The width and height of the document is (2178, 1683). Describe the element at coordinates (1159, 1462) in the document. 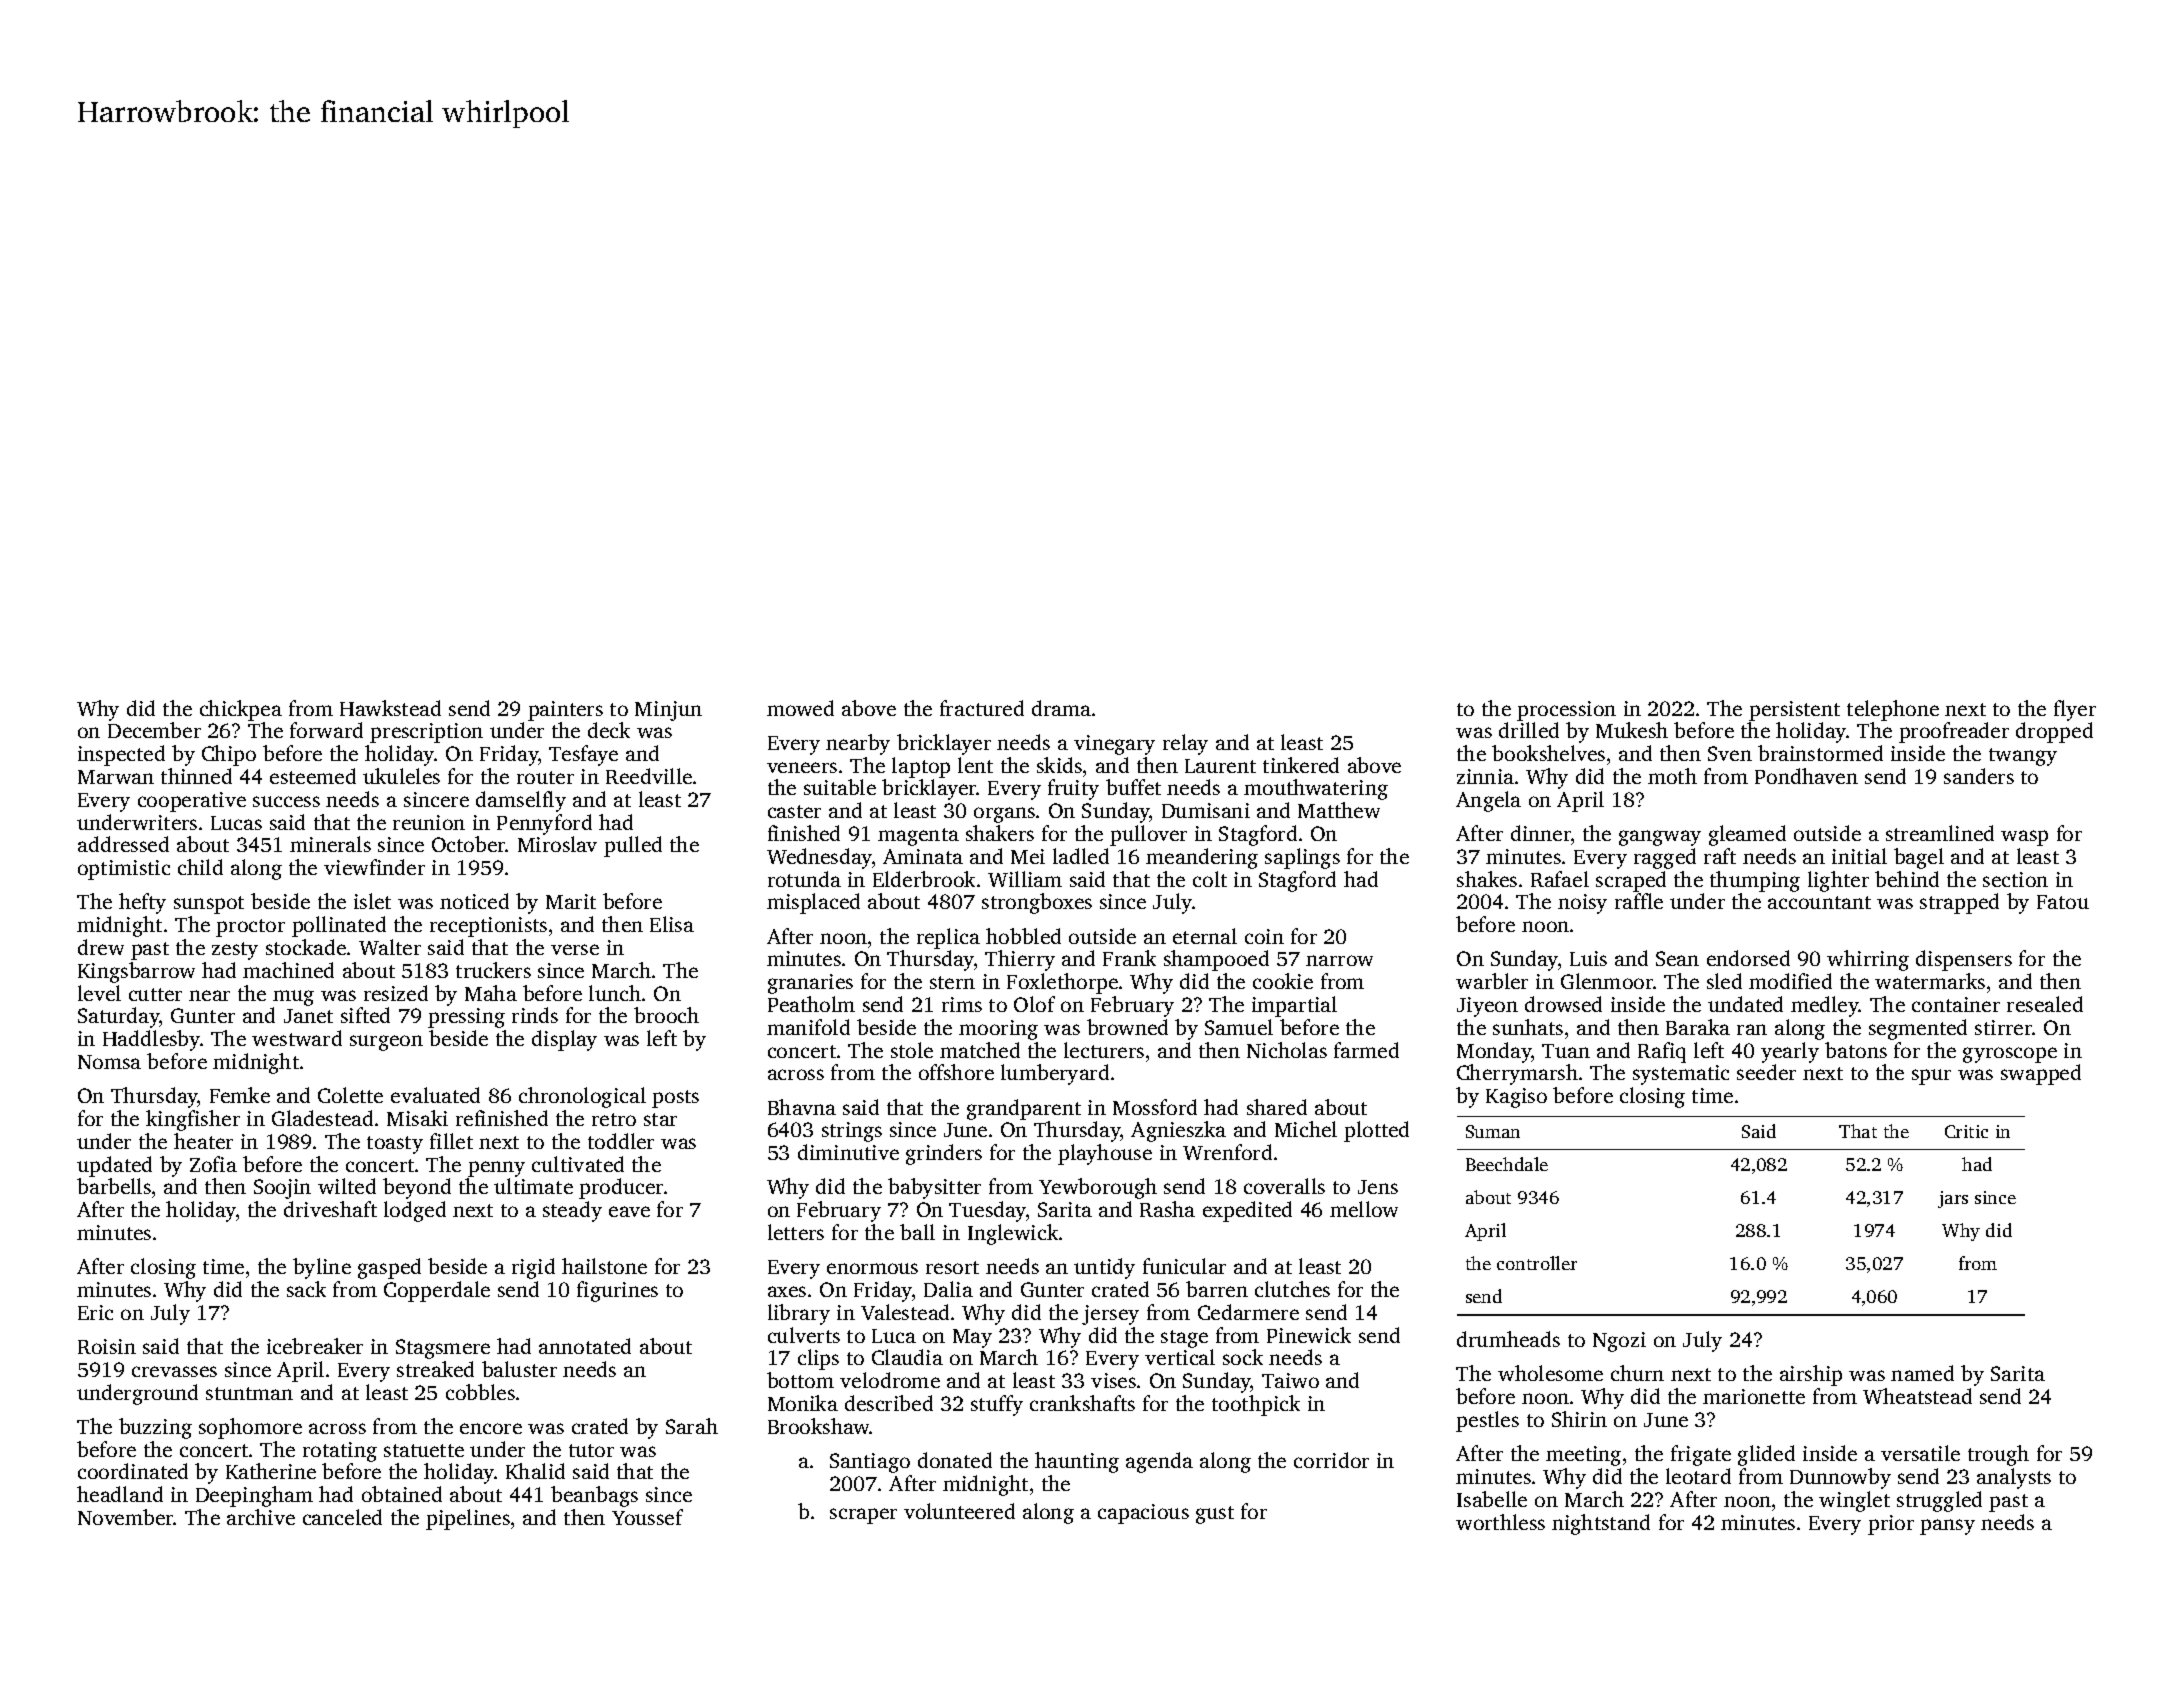

I see `agenda` at that location.
